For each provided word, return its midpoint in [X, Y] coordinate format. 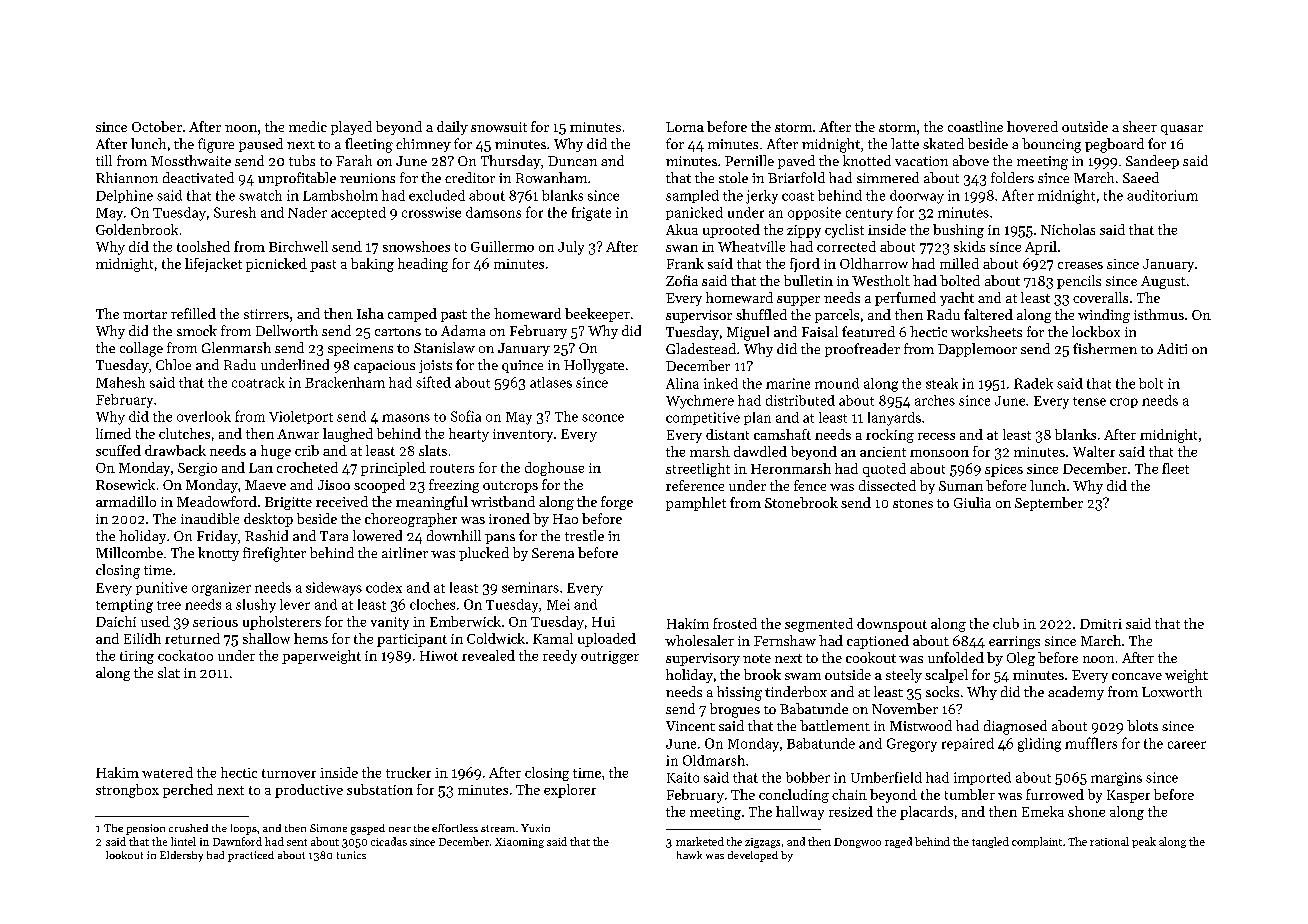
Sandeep [1152, 162]
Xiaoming [519, 843]
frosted [735, 623]
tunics [351, 855]
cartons [398, 332]
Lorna [685, 127]
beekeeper [597, 315]
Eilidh [142, 638]
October [157, 126]
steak [942, 383]
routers [452, 468]
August [1163, 282]
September [1049, 504]
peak [1144, 842]
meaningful [432, 503]
